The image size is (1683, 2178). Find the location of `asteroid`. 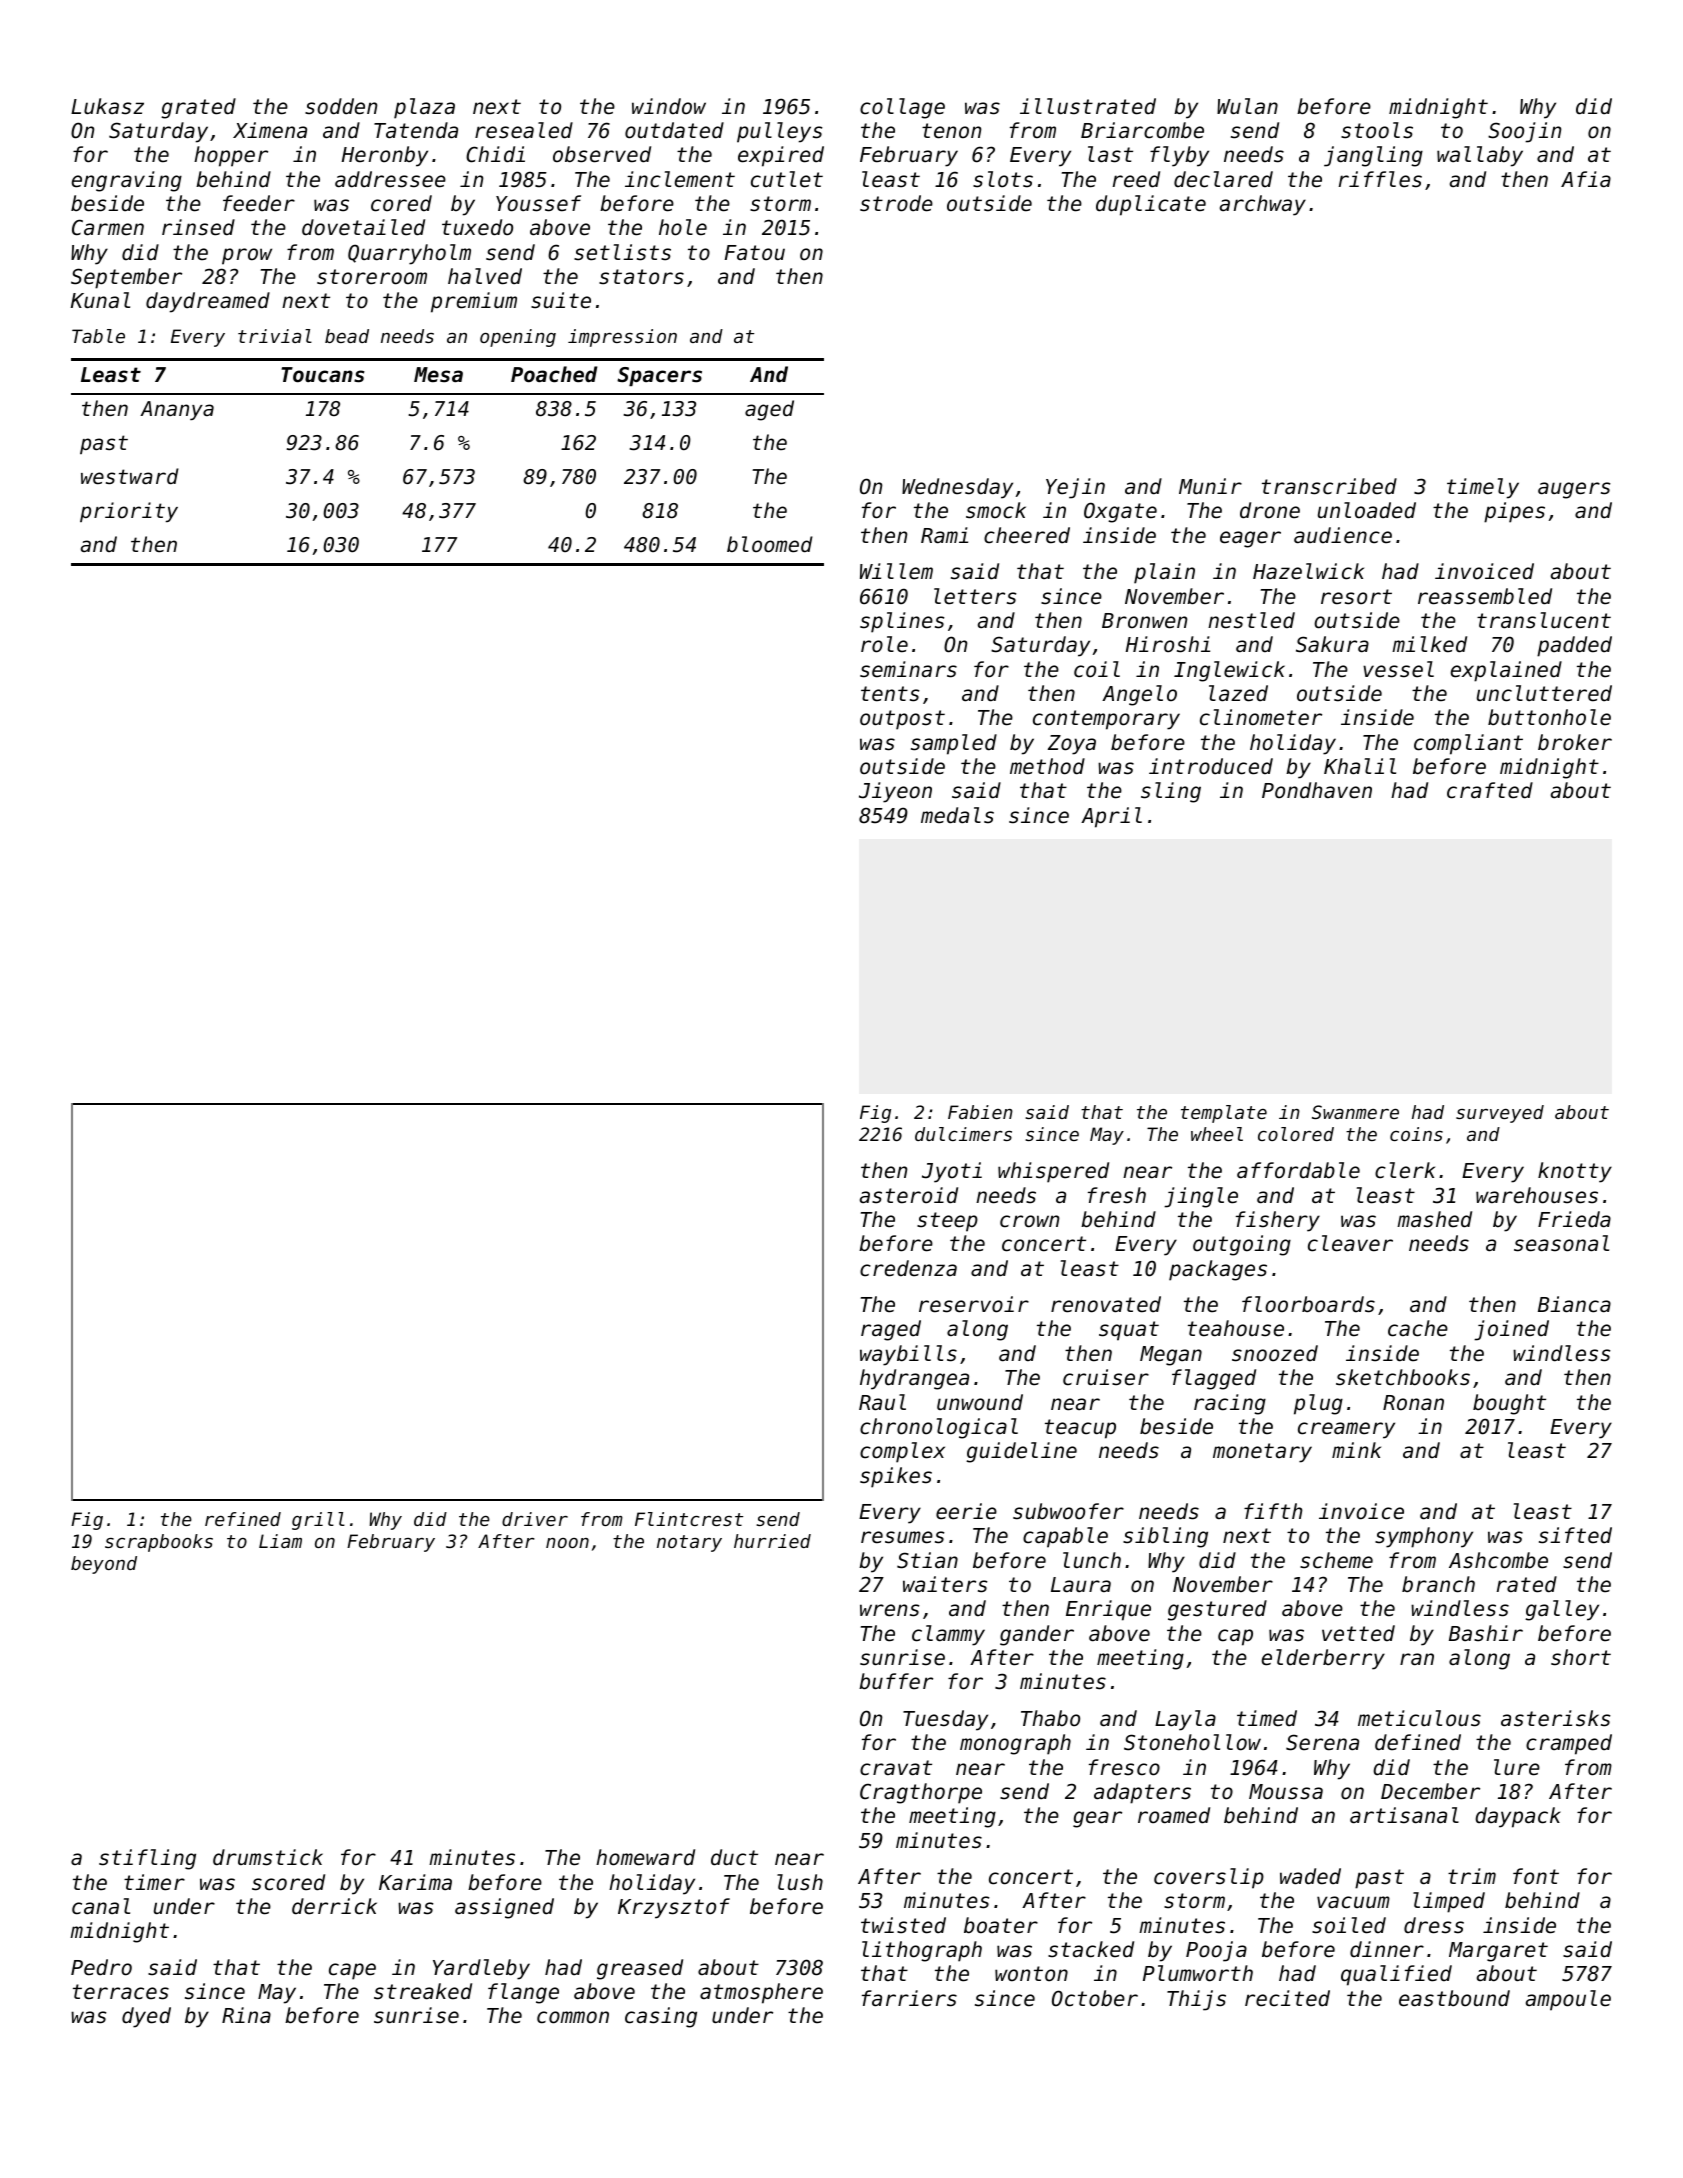

asteroid is located at coordinates (909, 1195).
